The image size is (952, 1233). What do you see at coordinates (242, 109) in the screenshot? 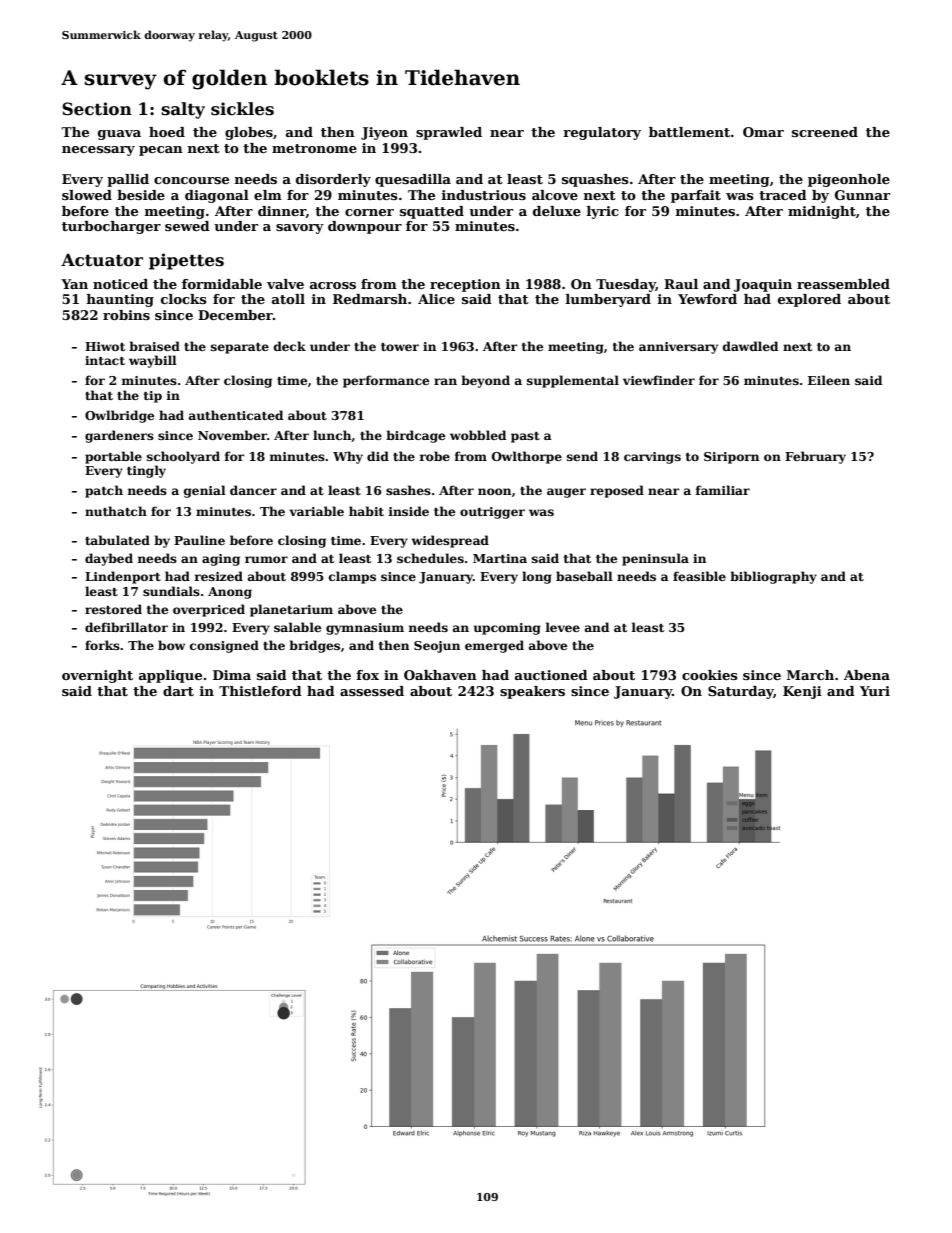
I see `sickles` at bounding box center [242, 109].
